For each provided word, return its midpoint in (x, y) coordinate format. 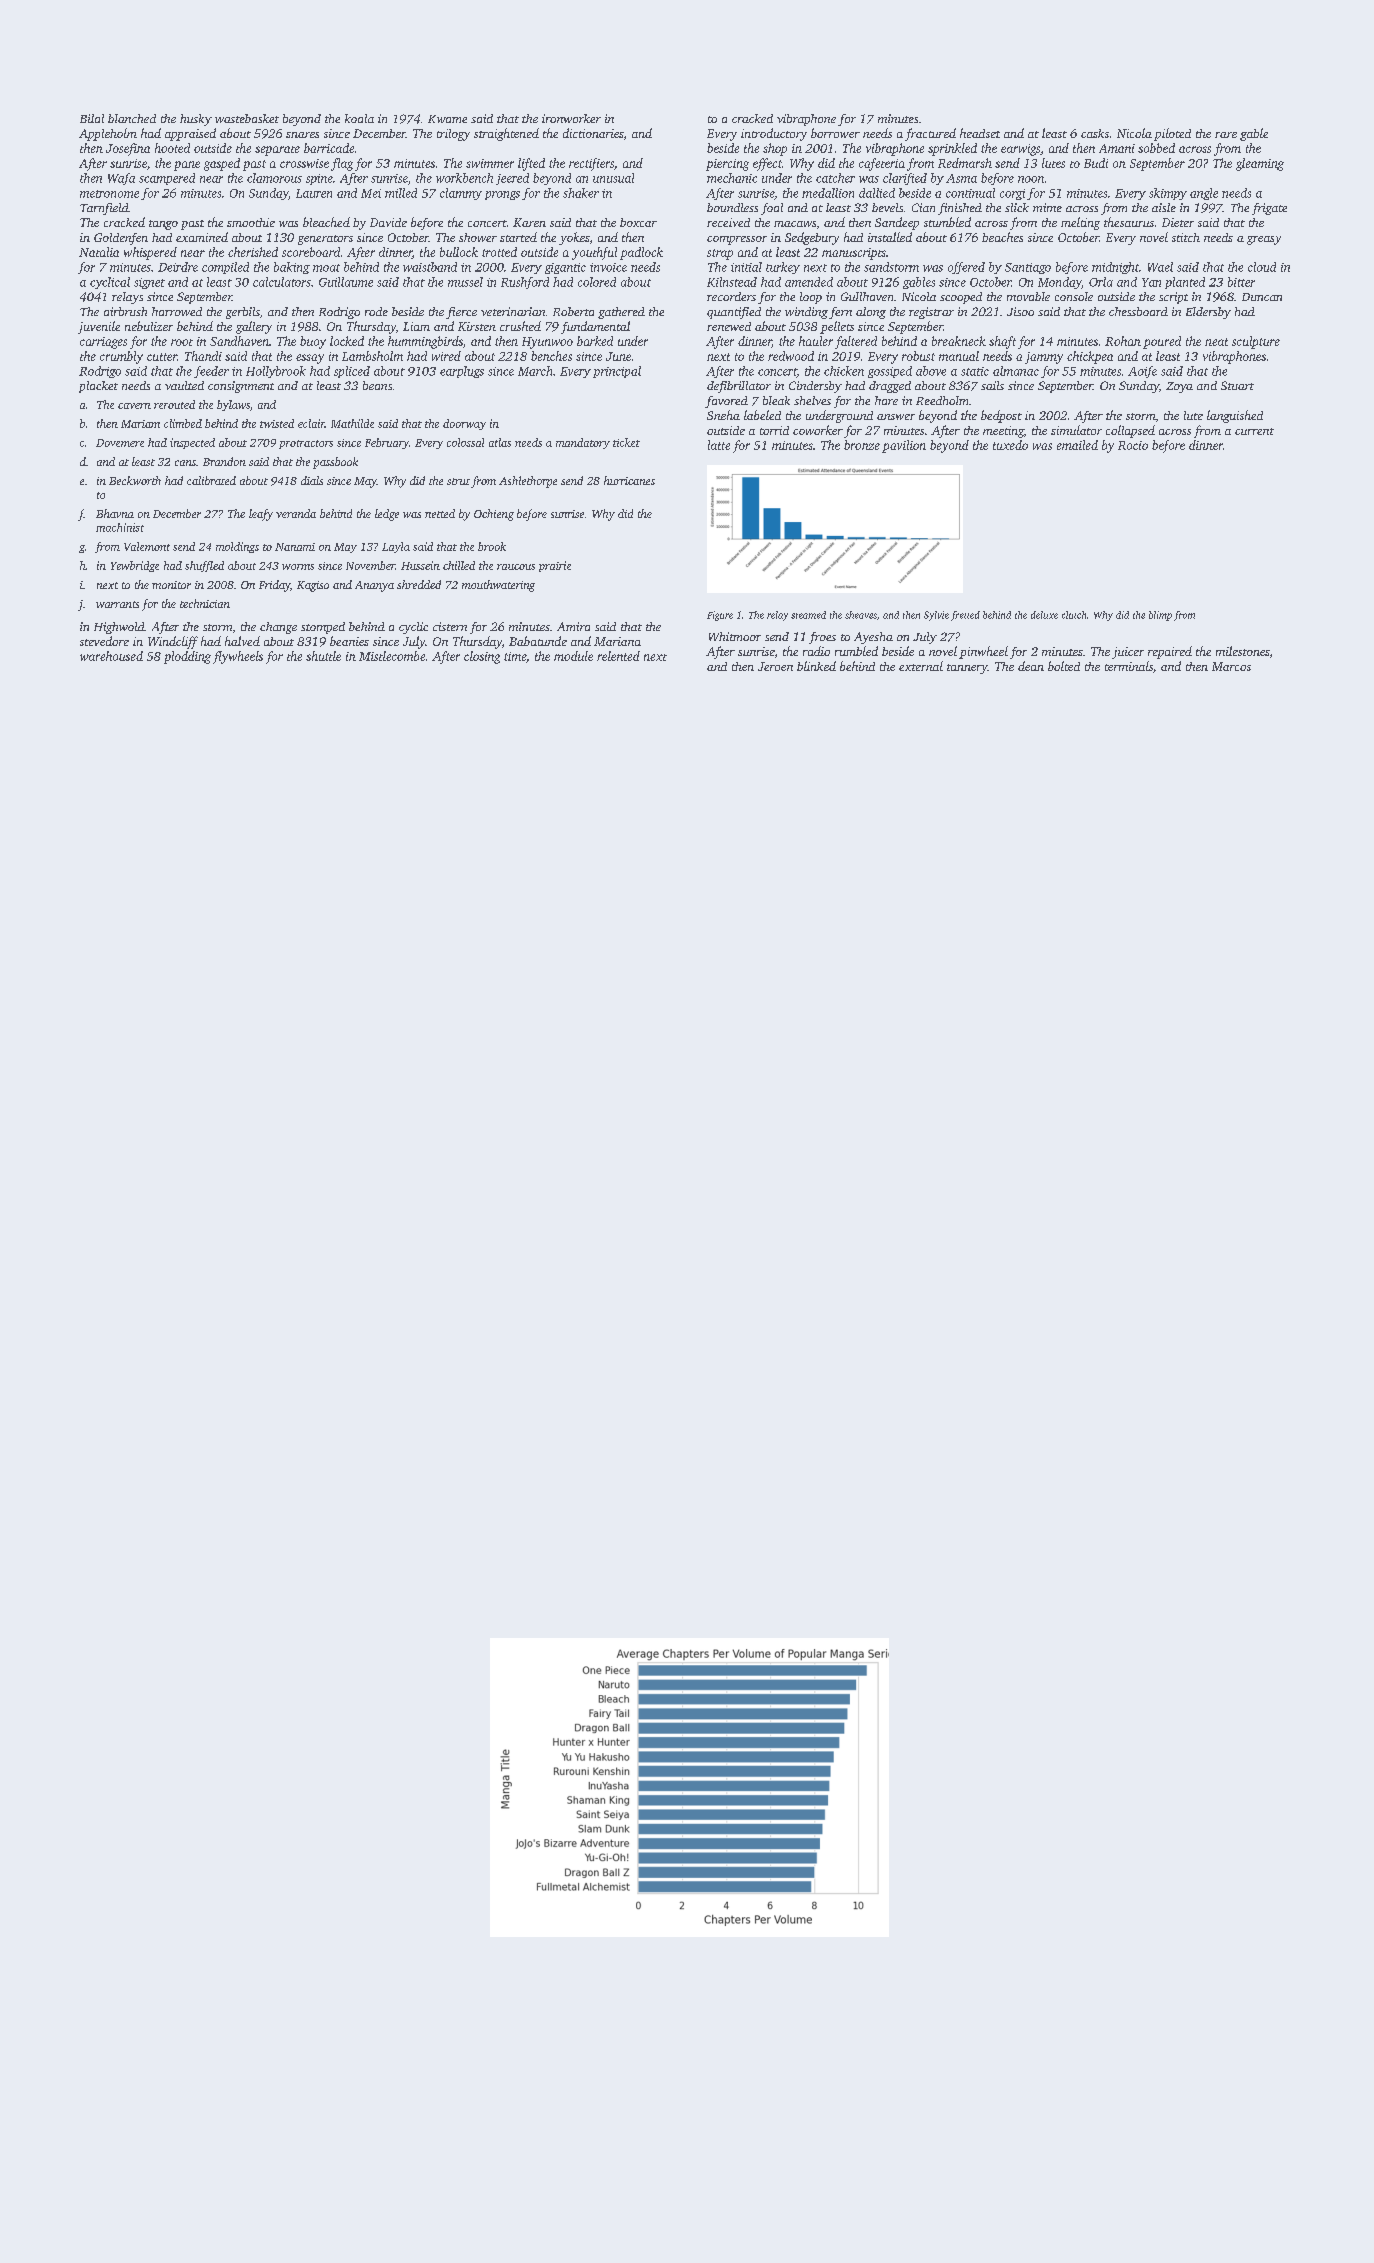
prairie (555, 566)
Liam (416, 326)
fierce (461, 313)
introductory (774, 134)
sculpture (1256, 342)
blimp (1160, 616)
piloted (1172, 134)
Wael (1160, 267)
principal (617, 372)
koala (359, 118)
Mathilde (352, 423)
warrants (117, 604)
